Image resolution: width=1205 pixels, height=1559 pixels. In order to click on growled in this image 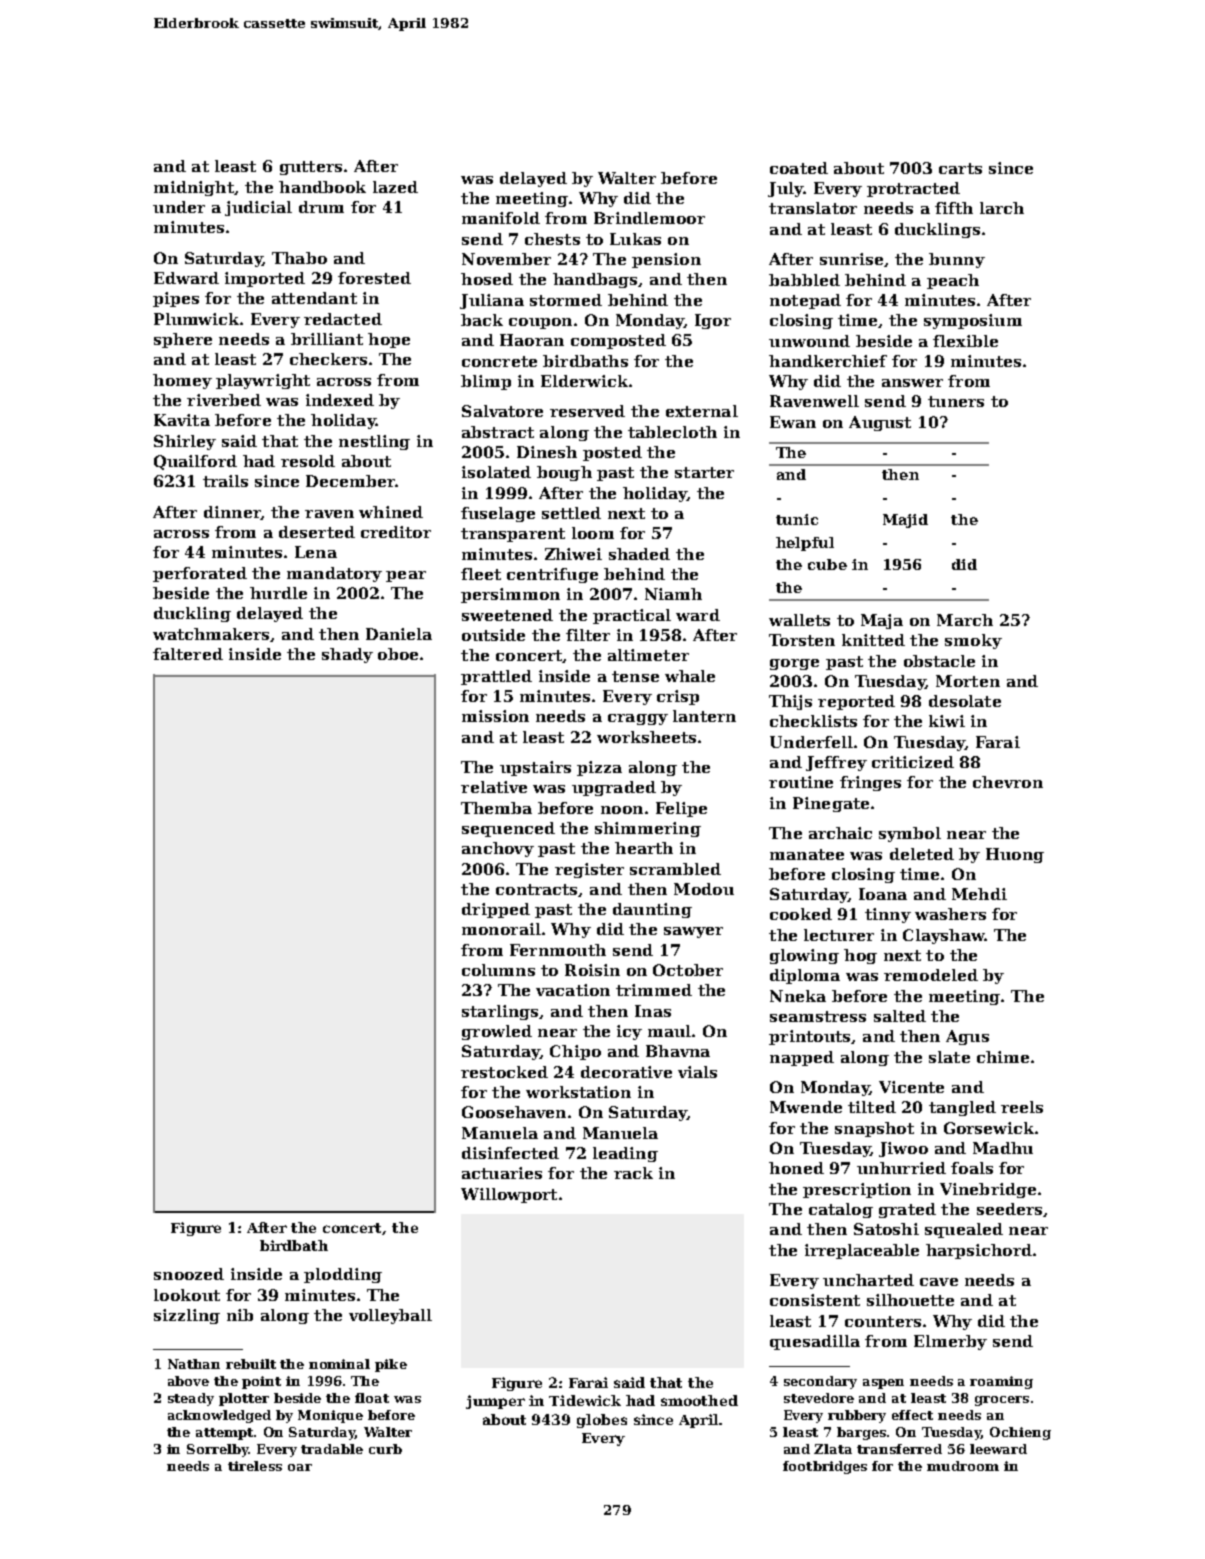, I will do `click(497, 1032)`.
